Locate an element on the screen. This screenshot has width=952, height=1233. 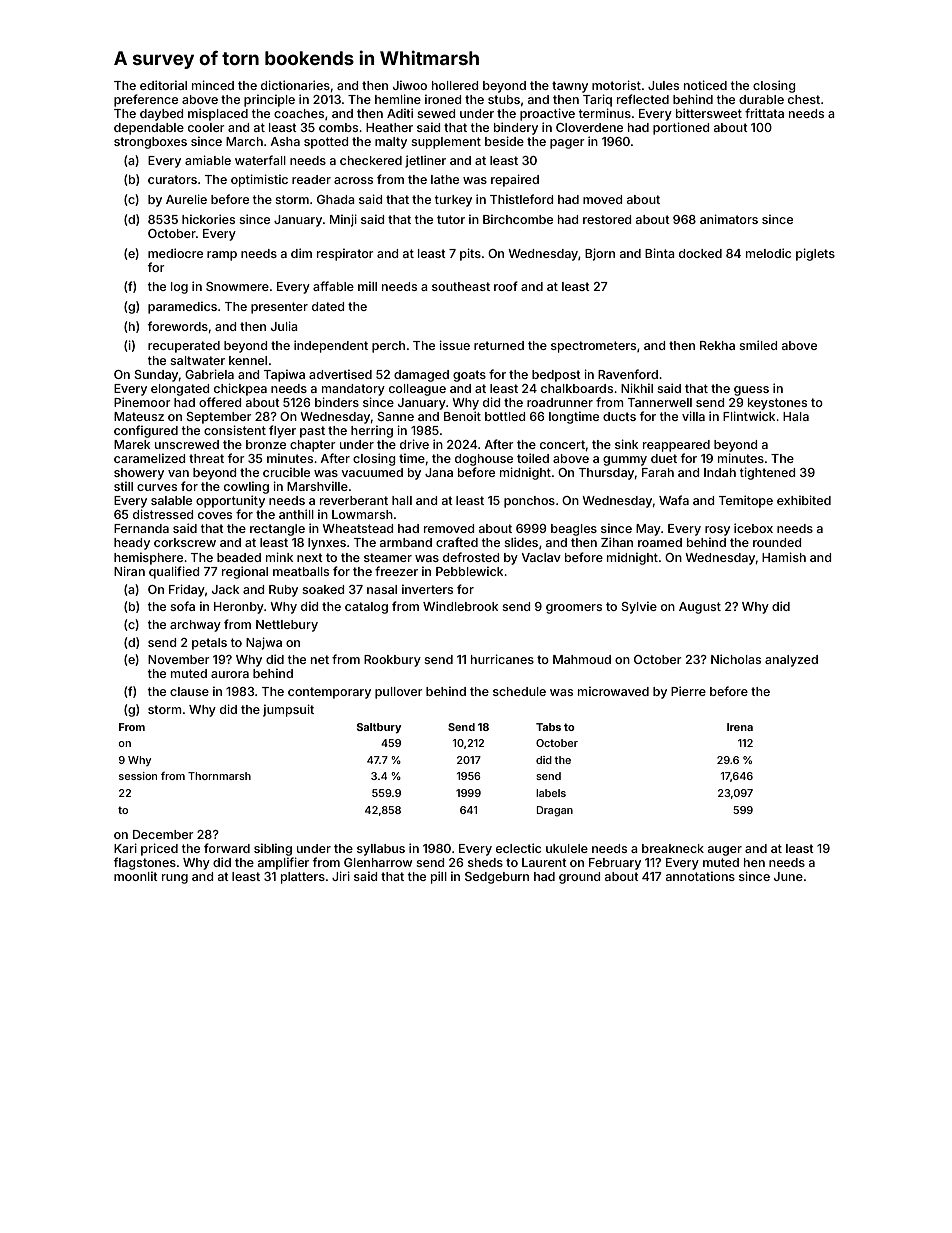
next is located at coordinates (310, 557).
